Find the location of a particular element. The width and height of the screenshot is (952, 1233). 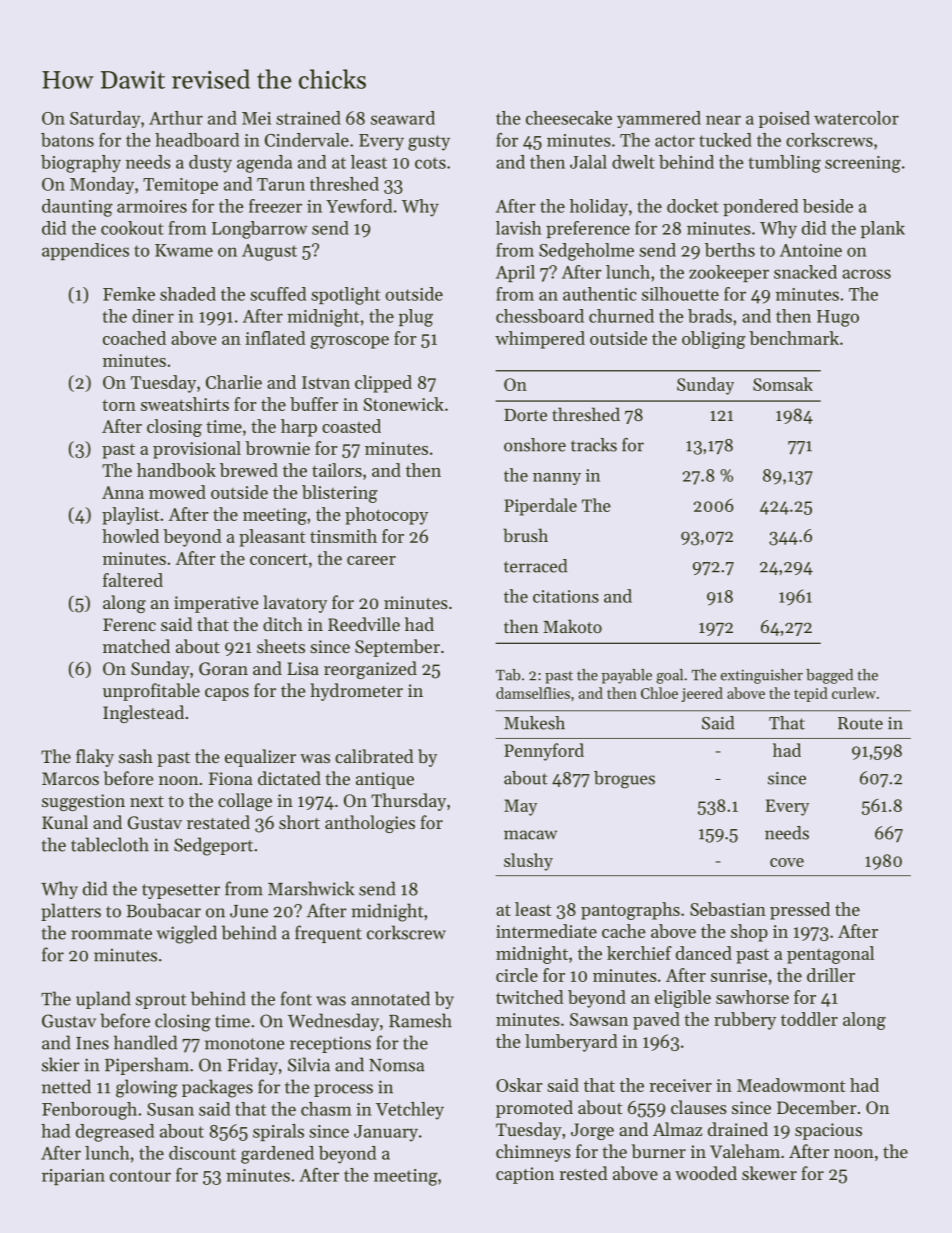

batons is located at coordinates (67, 140).
